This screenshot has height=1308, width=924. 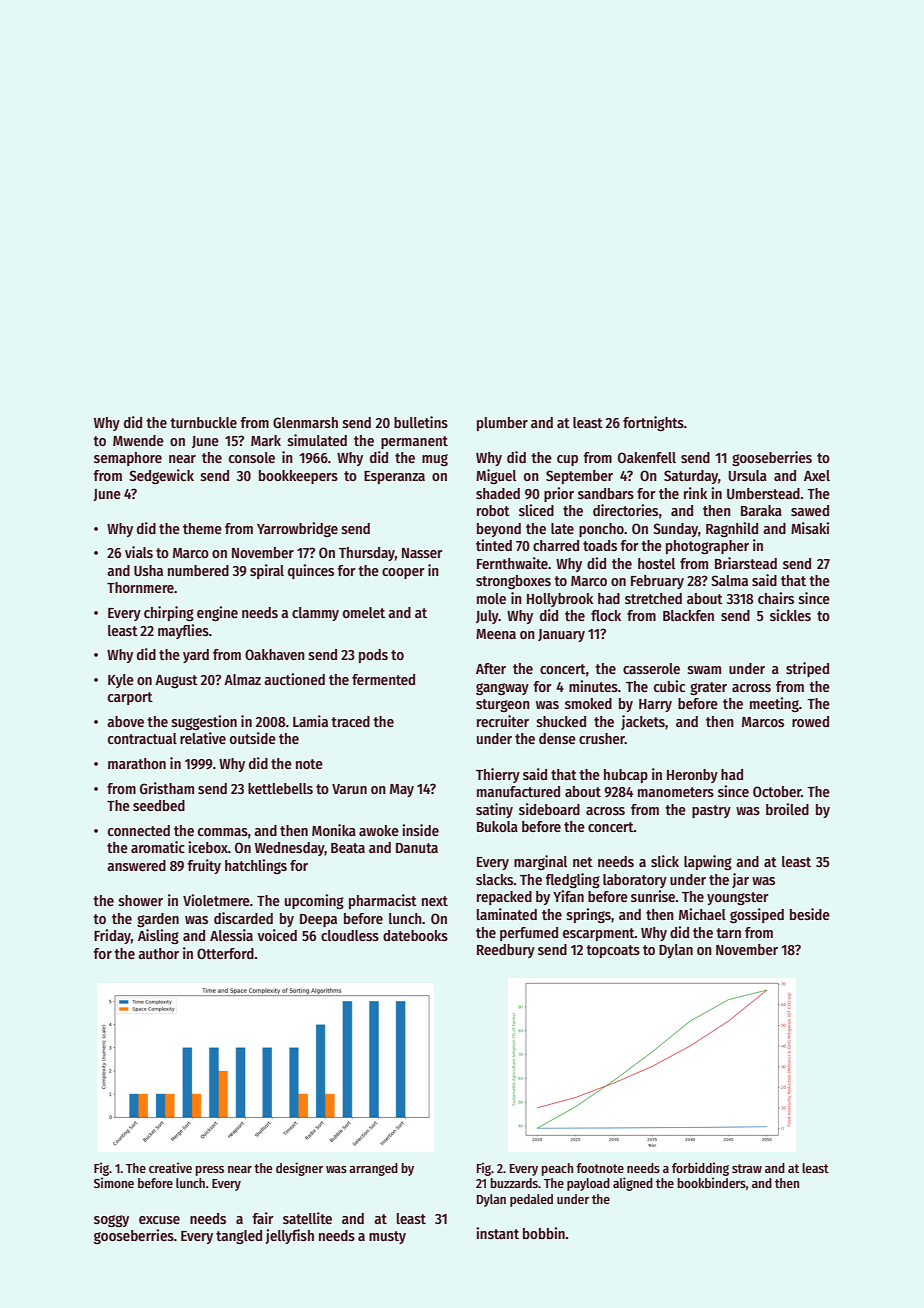 I want to click on mug, so click(x=435, y=460).
